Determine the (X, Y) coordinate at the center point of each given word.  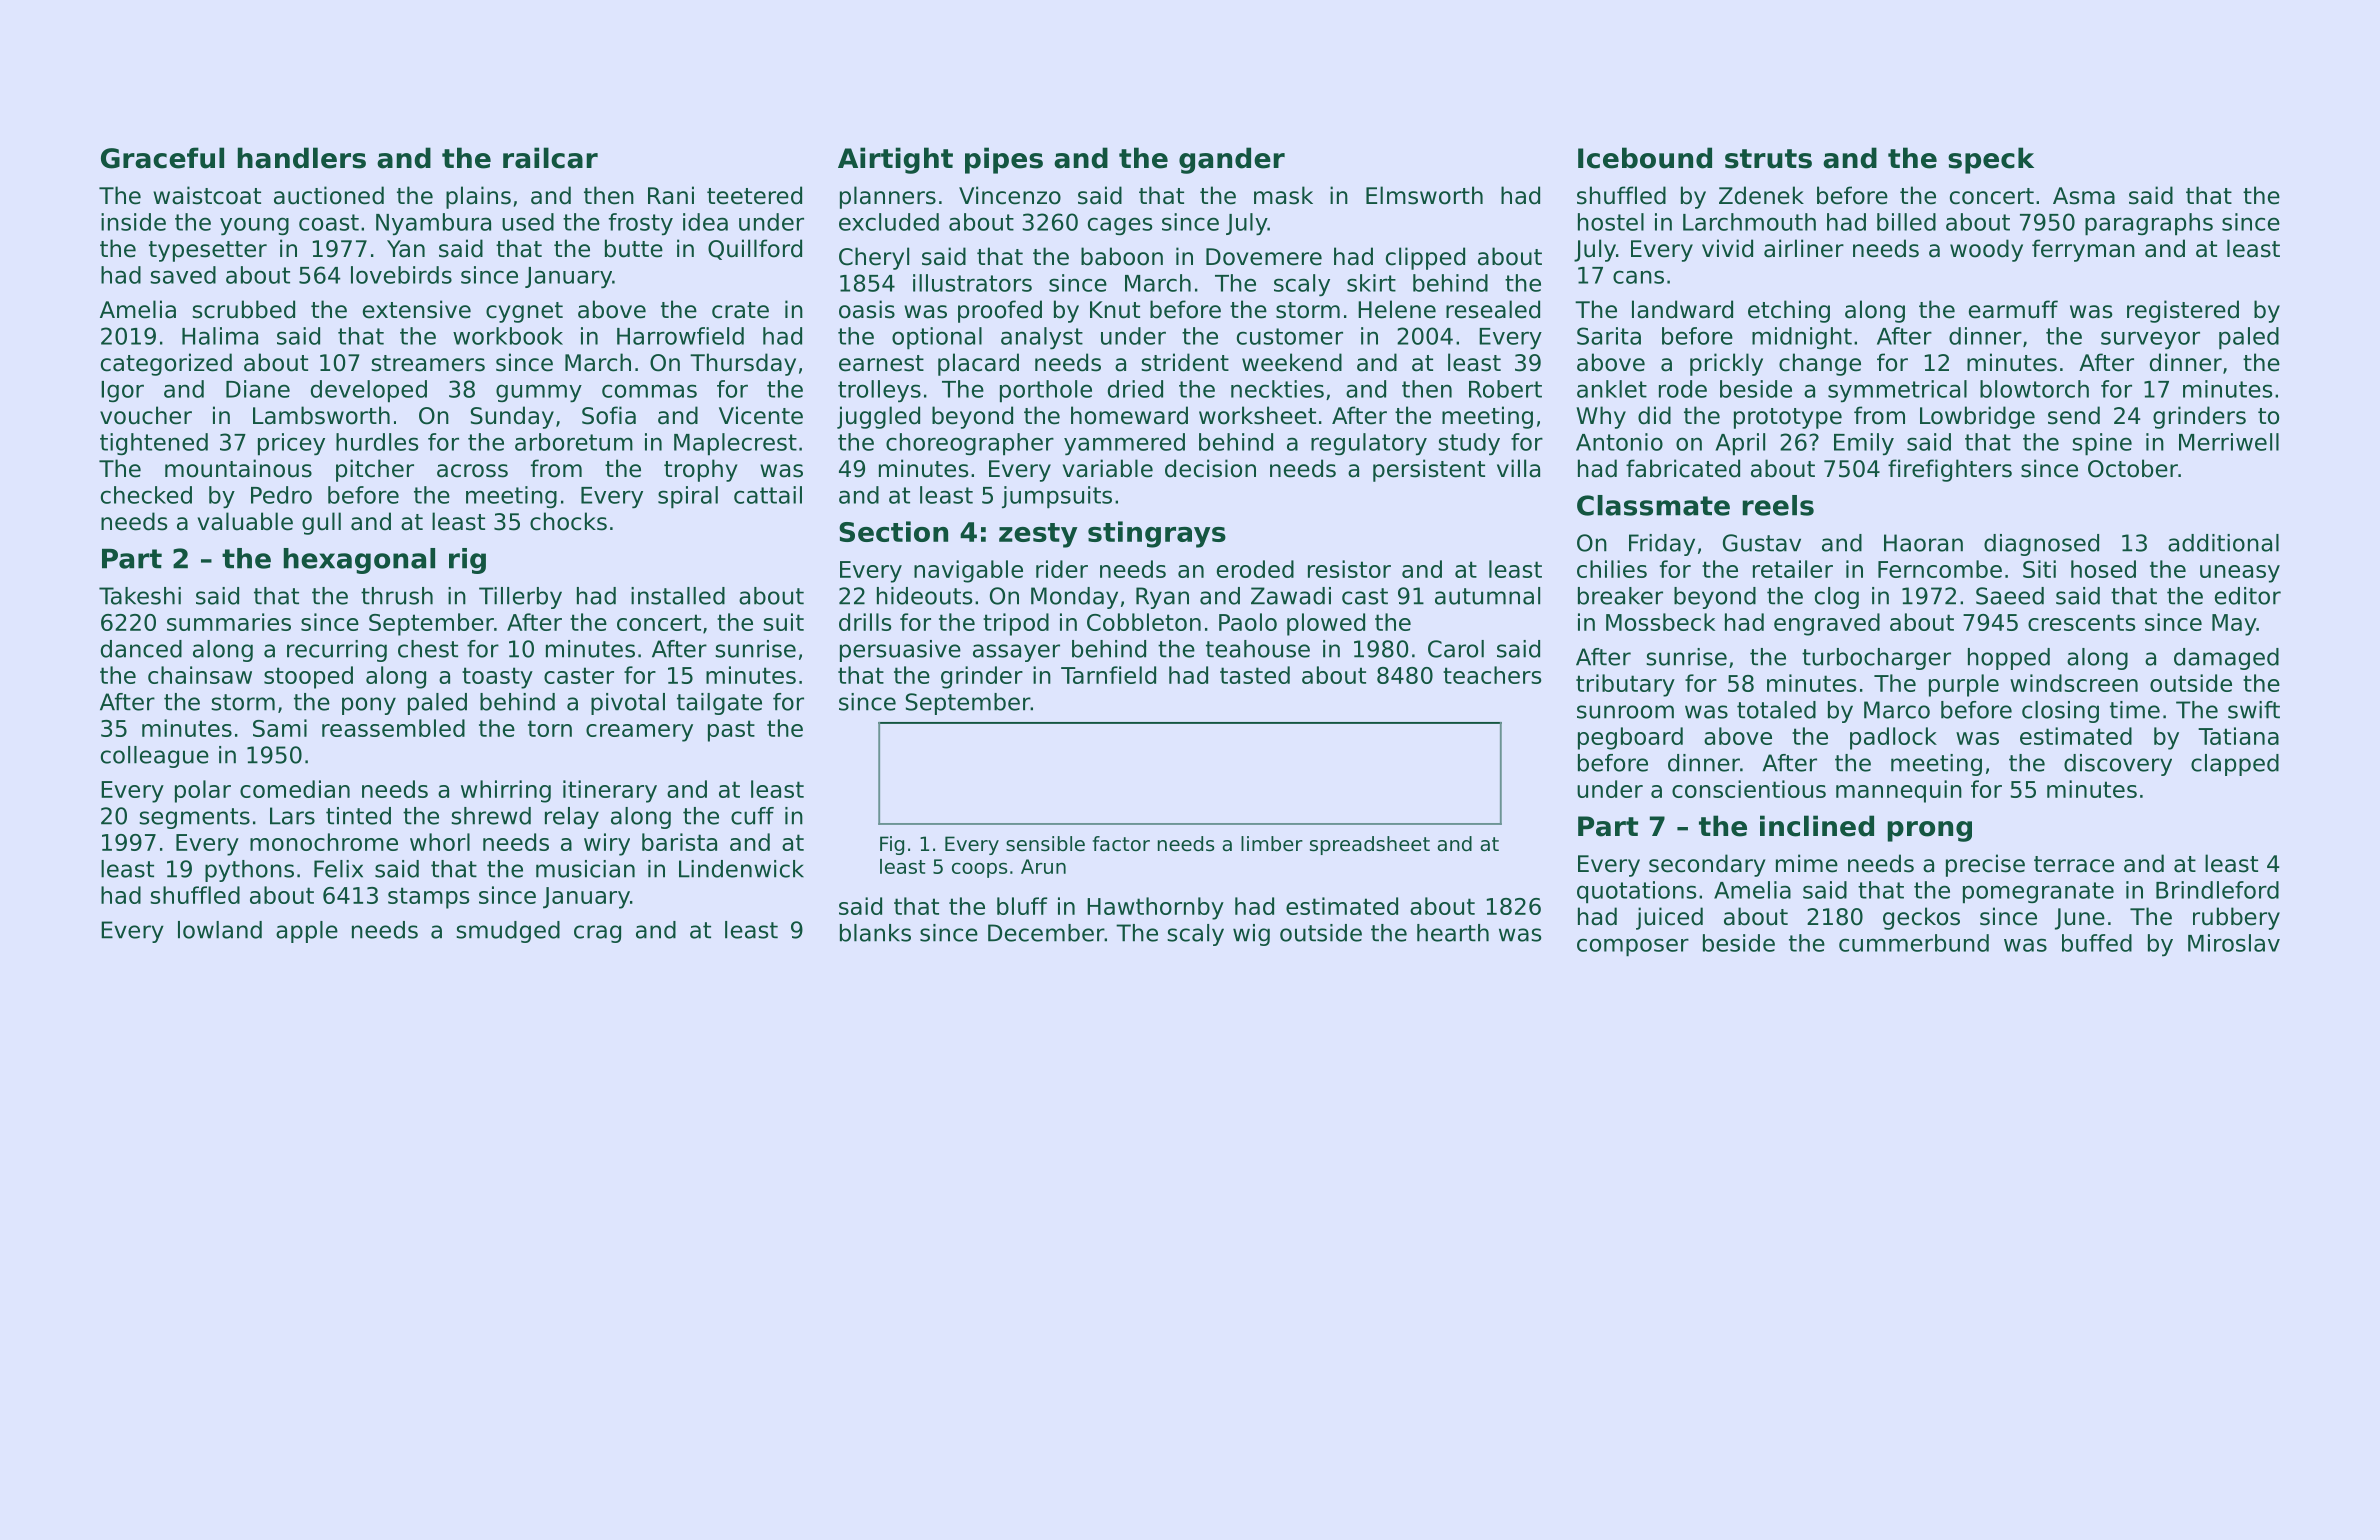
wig (1251, 935)
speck (1991, 160)
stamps (429, 898)
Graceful (162, 158)
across (472, 471)
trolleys (879, 391)
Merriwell (2229, 442)
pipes (1004, 160)
